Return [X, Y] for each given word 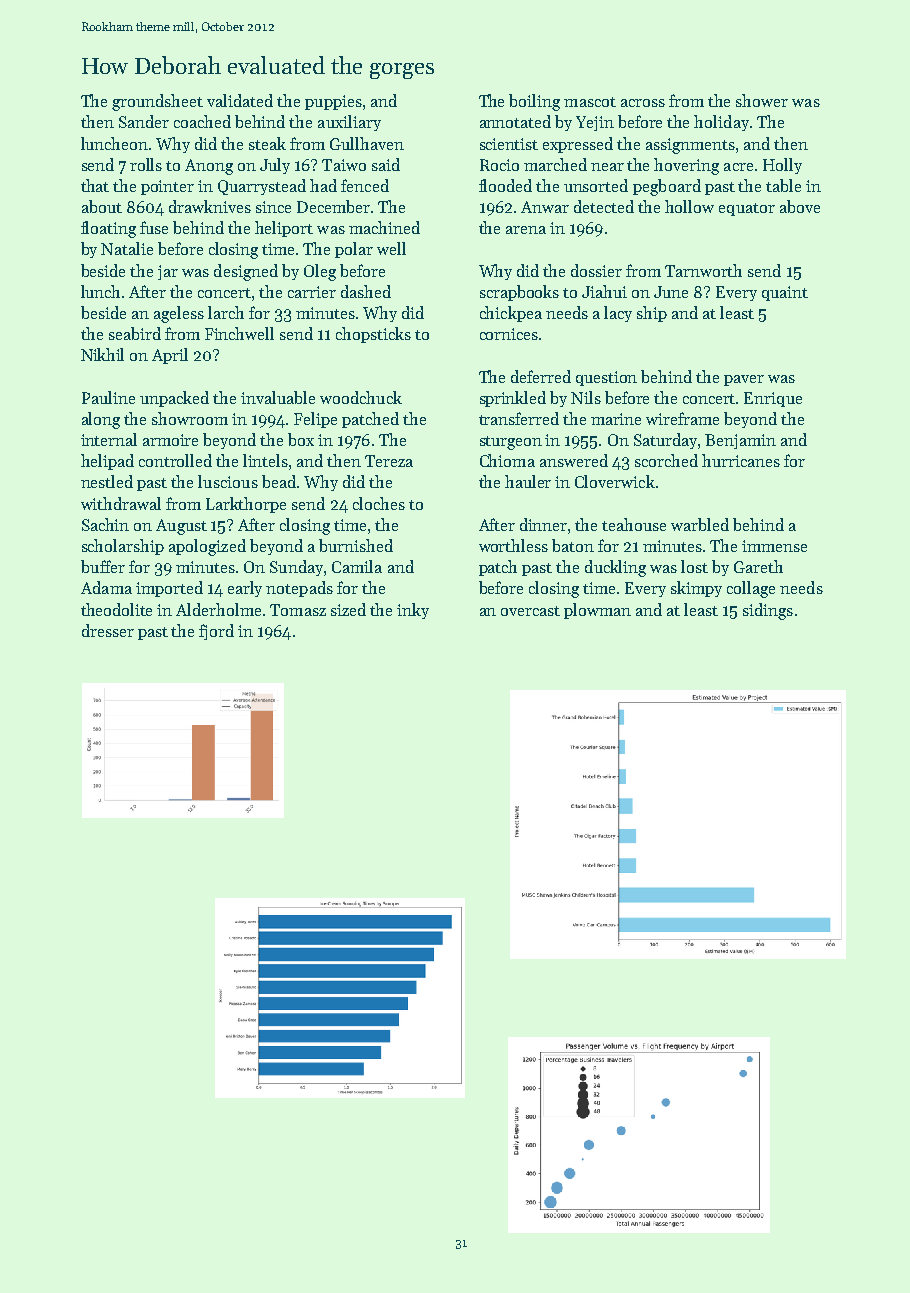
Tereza [389, 461]
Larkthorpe [246, 505]
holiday [721, 123]
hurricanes [741, 460]
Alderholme [218, 609]
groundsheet [157, 102]
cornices [509, 334]
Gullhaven [367, 143]
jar [168, 272]
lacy [618, 314]
